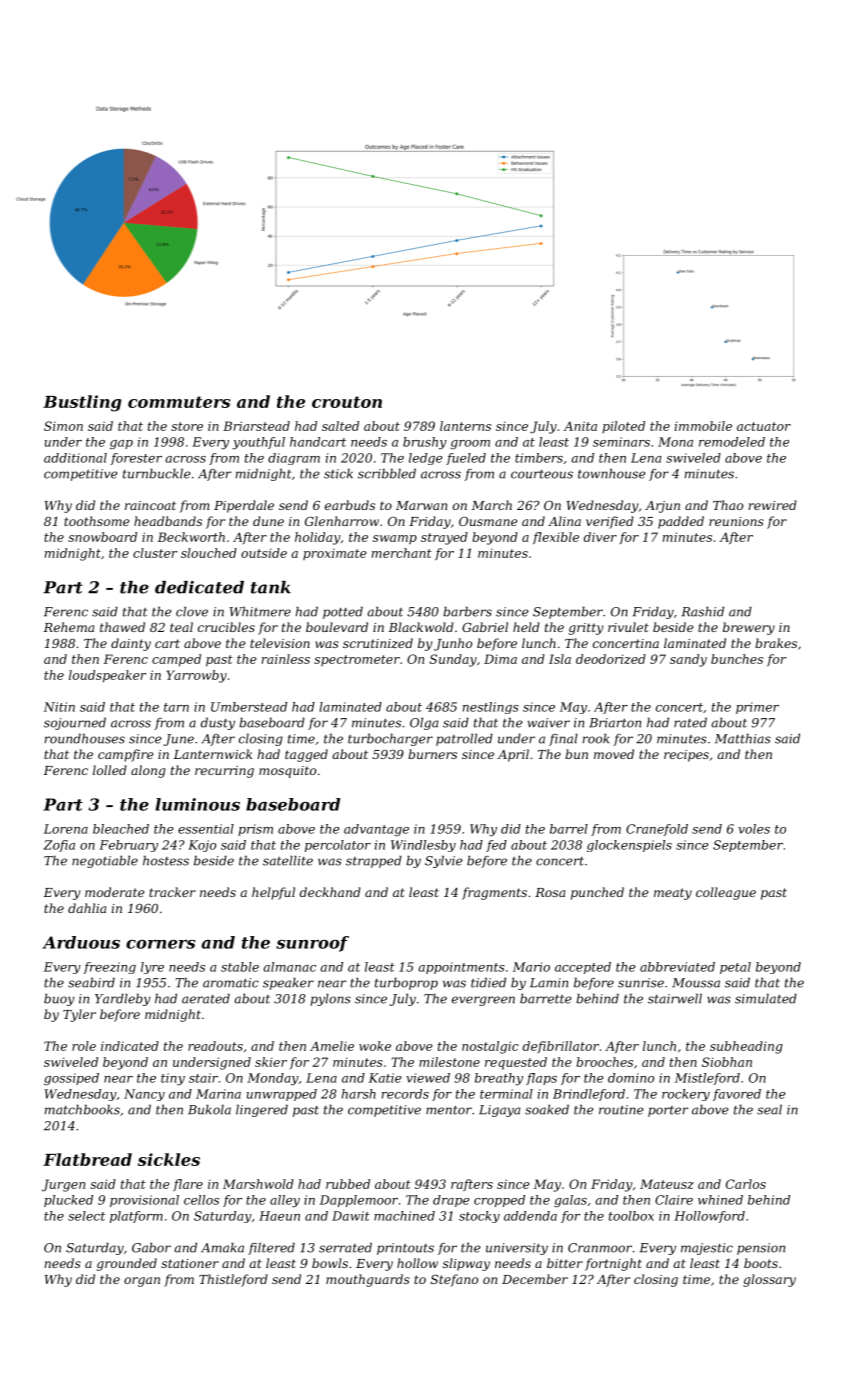 The image size is (849, 1400). Describe the element at coordinates (735, 968) in the screenshot. I see `petal` at that location.
